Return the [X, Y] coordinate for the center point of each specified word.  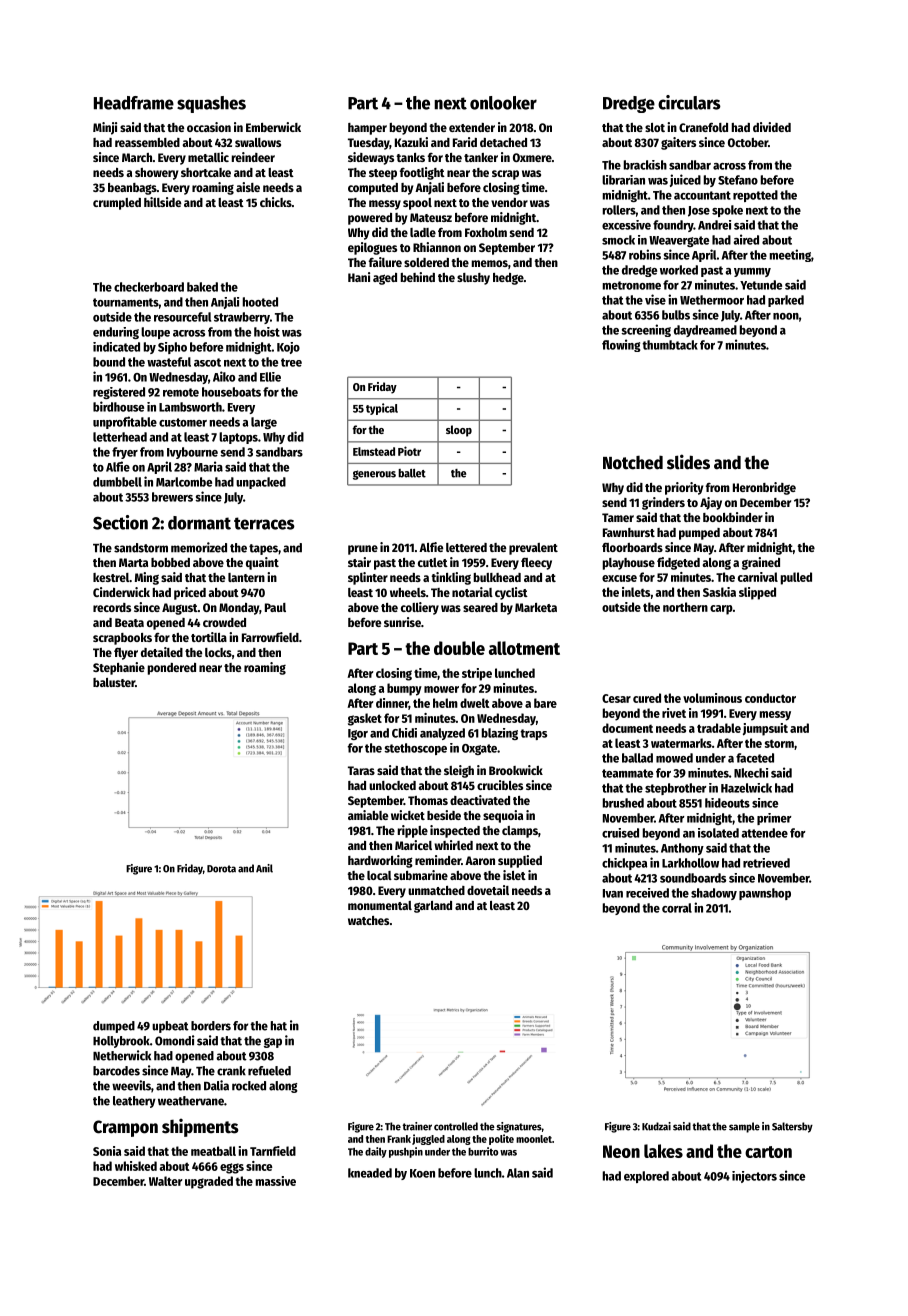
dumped [114, 1027]
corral [677, 908]
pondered [172, 669]
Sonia [107, 1151]
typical [382, 409]
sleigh [459, 771]
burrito [483, 1151]
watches [369, 920]
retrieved [766, 863]
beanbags [132, 189]
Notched [633, 462]
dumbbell [117, 482]
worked [679, 270]
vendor [509, 202]
